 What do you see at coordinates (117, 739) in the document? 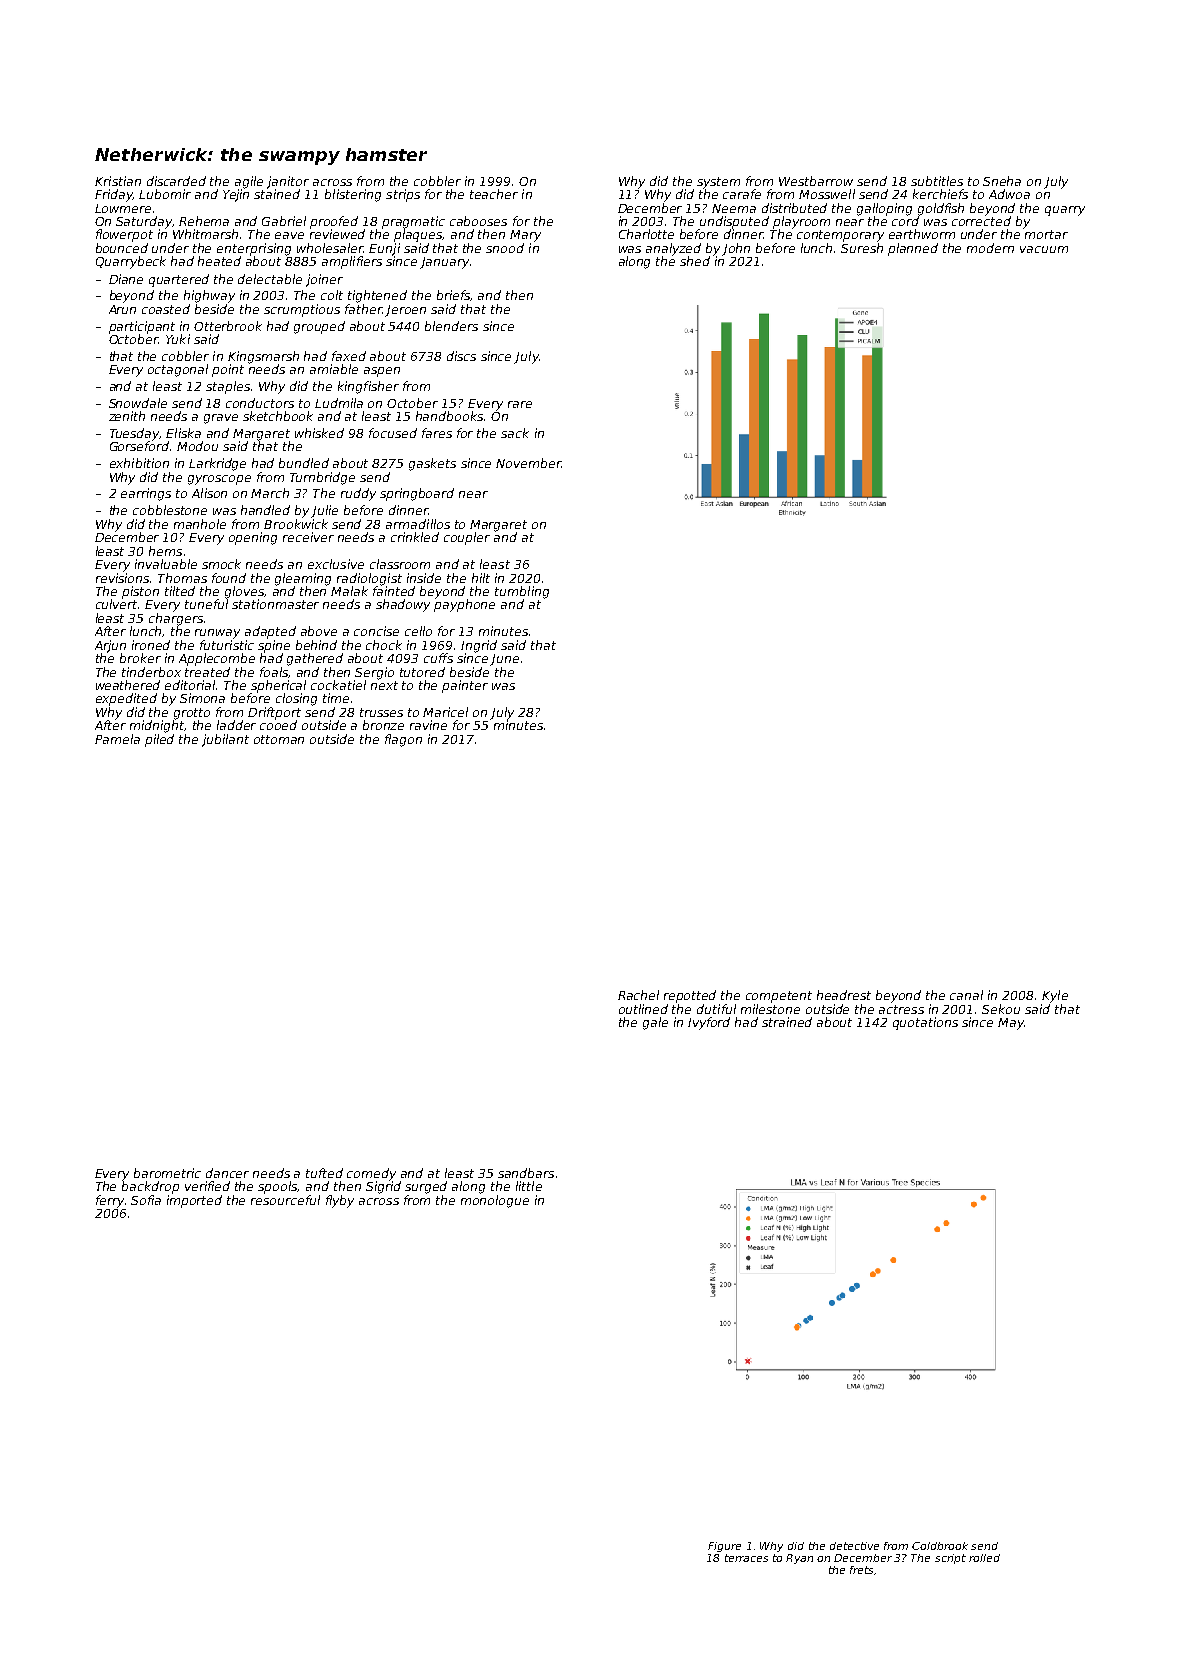
I see `Pamela` at bounding box center [117, 739].
